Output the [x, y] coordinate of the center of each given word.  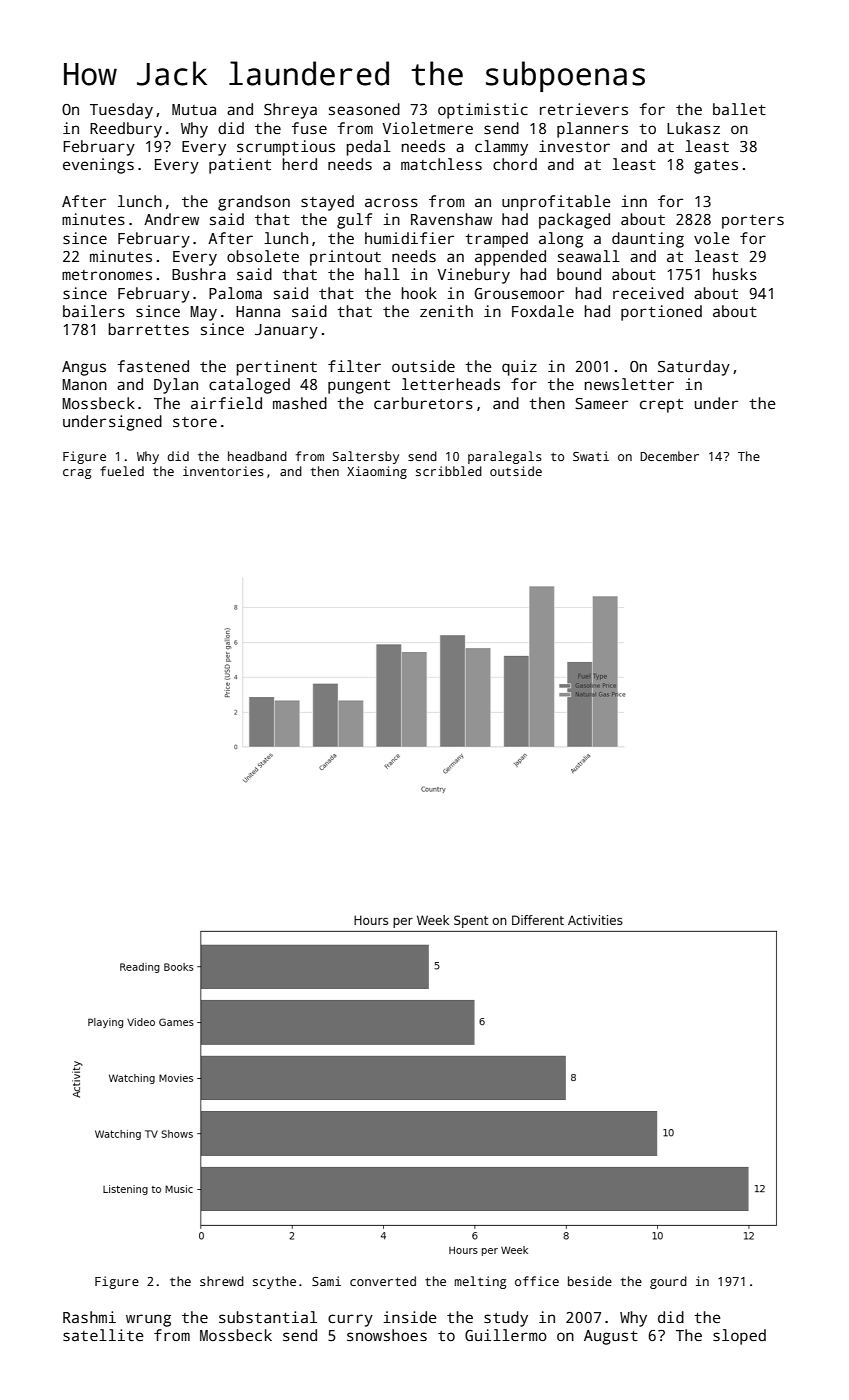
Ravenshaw [451, 219]
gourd [668, 1282]
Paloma [235, 293]
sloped [739, 1337]
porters [753, 222]
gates [716, 167]
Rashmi [89, 1317]
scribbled [449, 471]
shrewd [222, 1281]
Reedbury [126, 130]
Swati [591, 456]
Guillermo [506, 1335]
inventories [223, 471]
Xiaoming [377, 472]
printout [345, 258]
